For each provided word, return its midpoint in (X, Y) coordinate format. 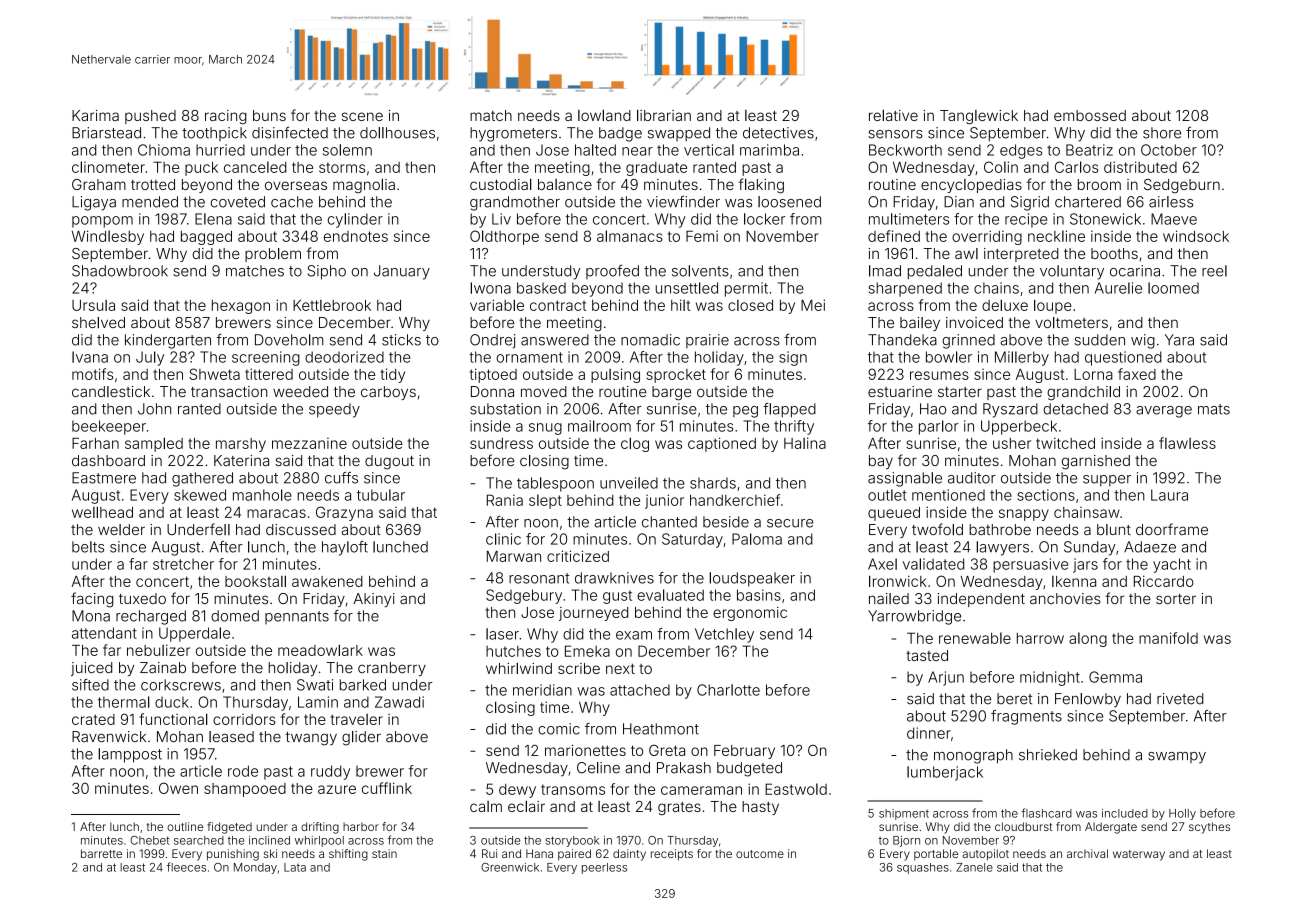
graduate (656, 169)
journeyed (593, 614)
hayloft (345, 548)
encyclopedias (971, 186)
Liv (501, 219)
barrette (101, 853)
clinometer (108, 167)
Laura (1169, 495)
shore (1162, 133)
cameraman (701, 790)
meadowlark (320, 650)
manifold (1168, 638)
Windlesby (108, 237)
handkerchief (735, 500)
